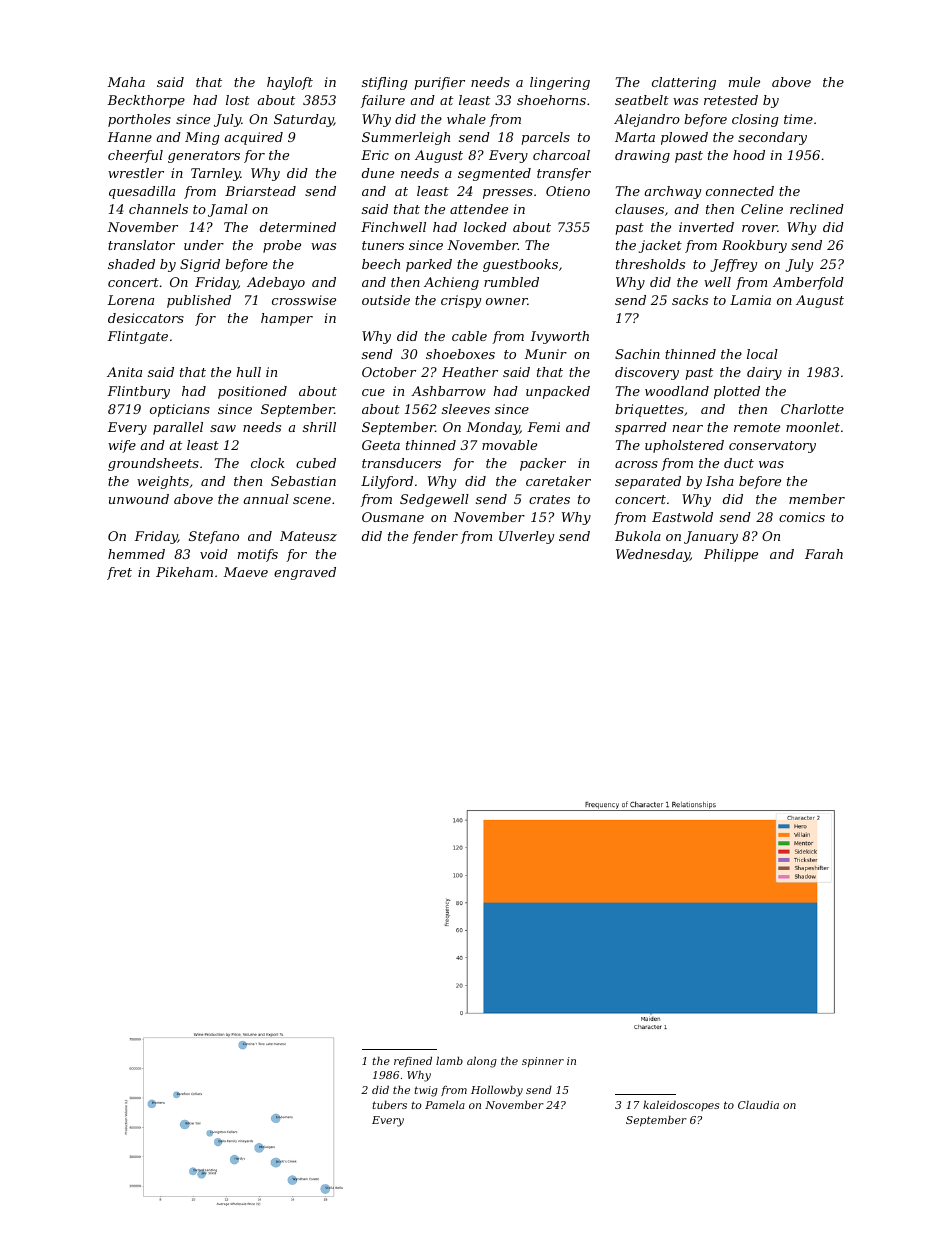 This document has height=1233, width=952. I want to click on clattering, so click(684, 83).
